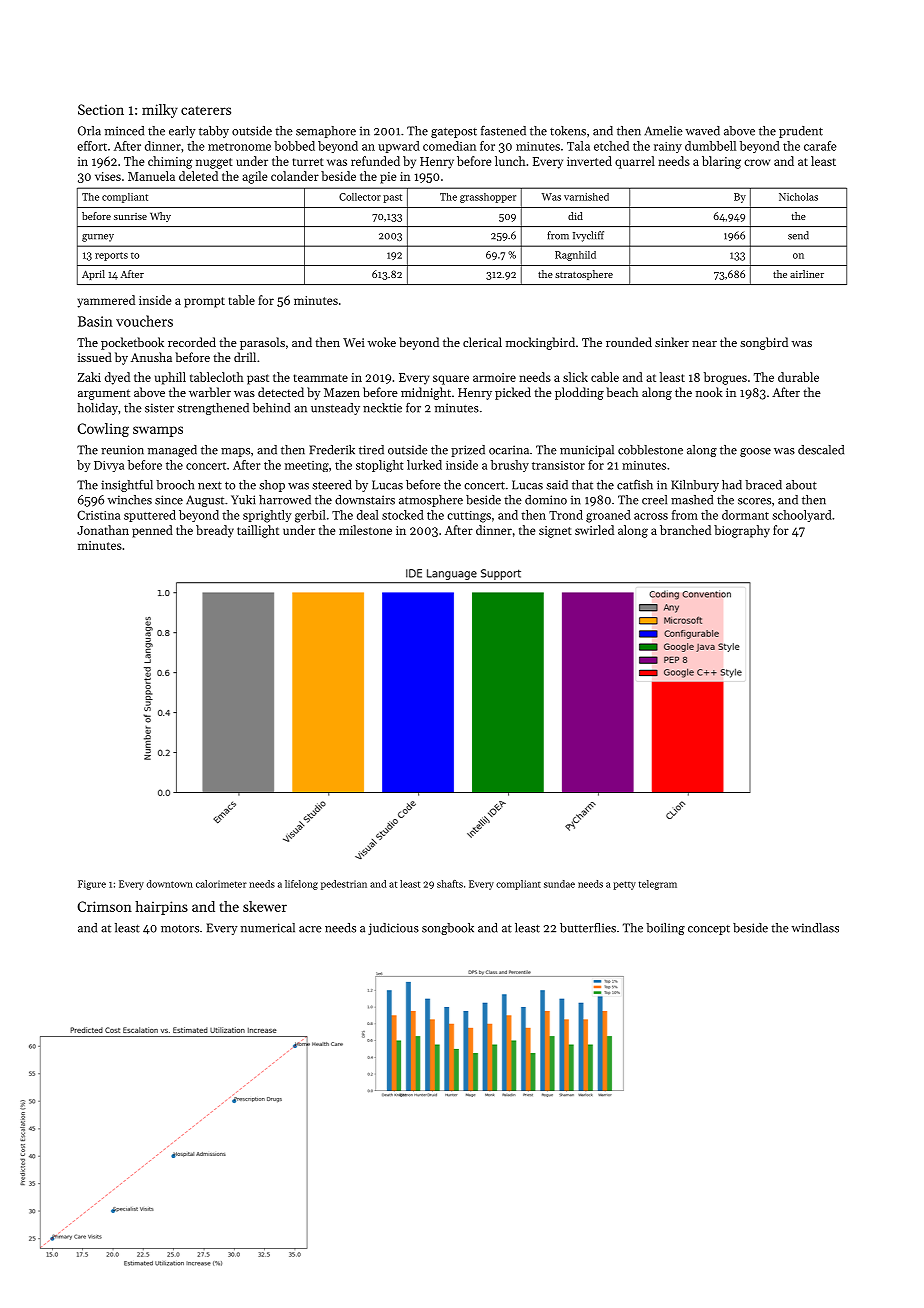 The width and height of the image is (924, 1308). I want to click on sunrise, so click(130, 216).
